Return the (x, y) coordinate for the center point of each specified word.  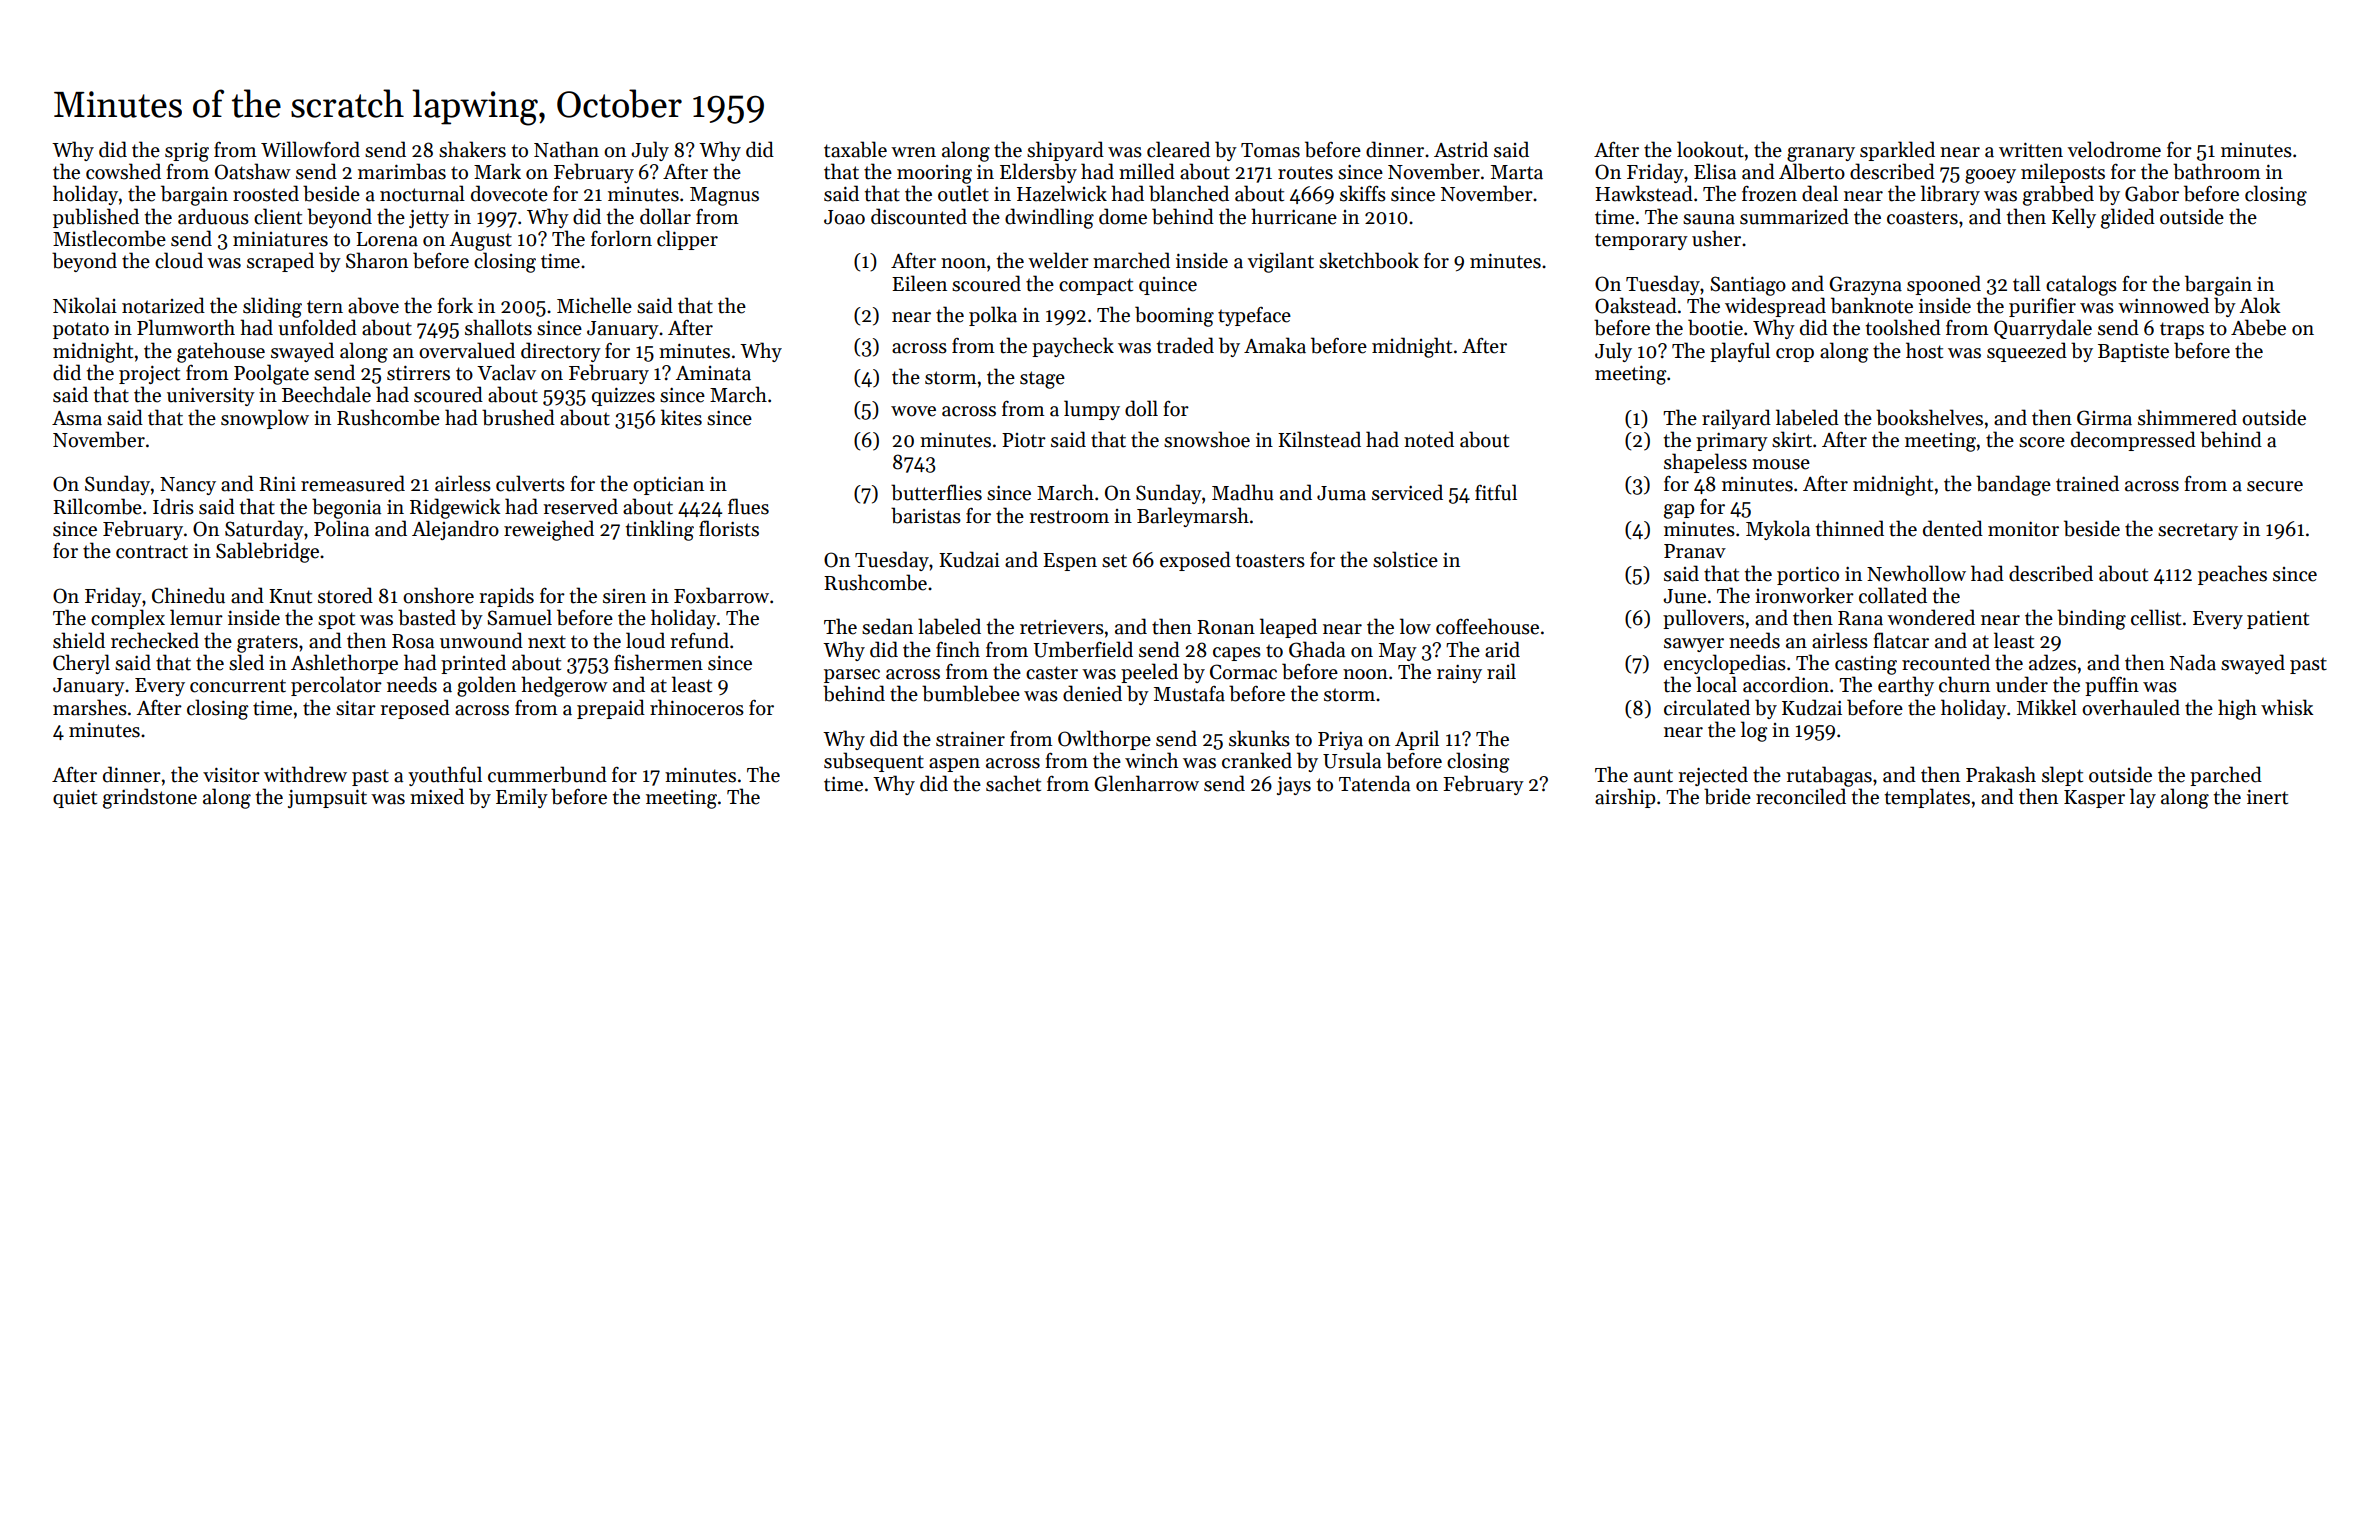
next (547, 642)
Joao (844, 217)
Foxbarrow (721, 595)
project (149, 375)
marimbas (402, 171)
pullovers (1703, 619)
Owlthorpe (1104, 740)
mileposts (2063, 173)
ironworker (1804, 595)
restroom (1069, 517)
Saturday (264, 530)
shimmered (2187, 417)
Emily (522, 798)
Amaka (1275, 345)
